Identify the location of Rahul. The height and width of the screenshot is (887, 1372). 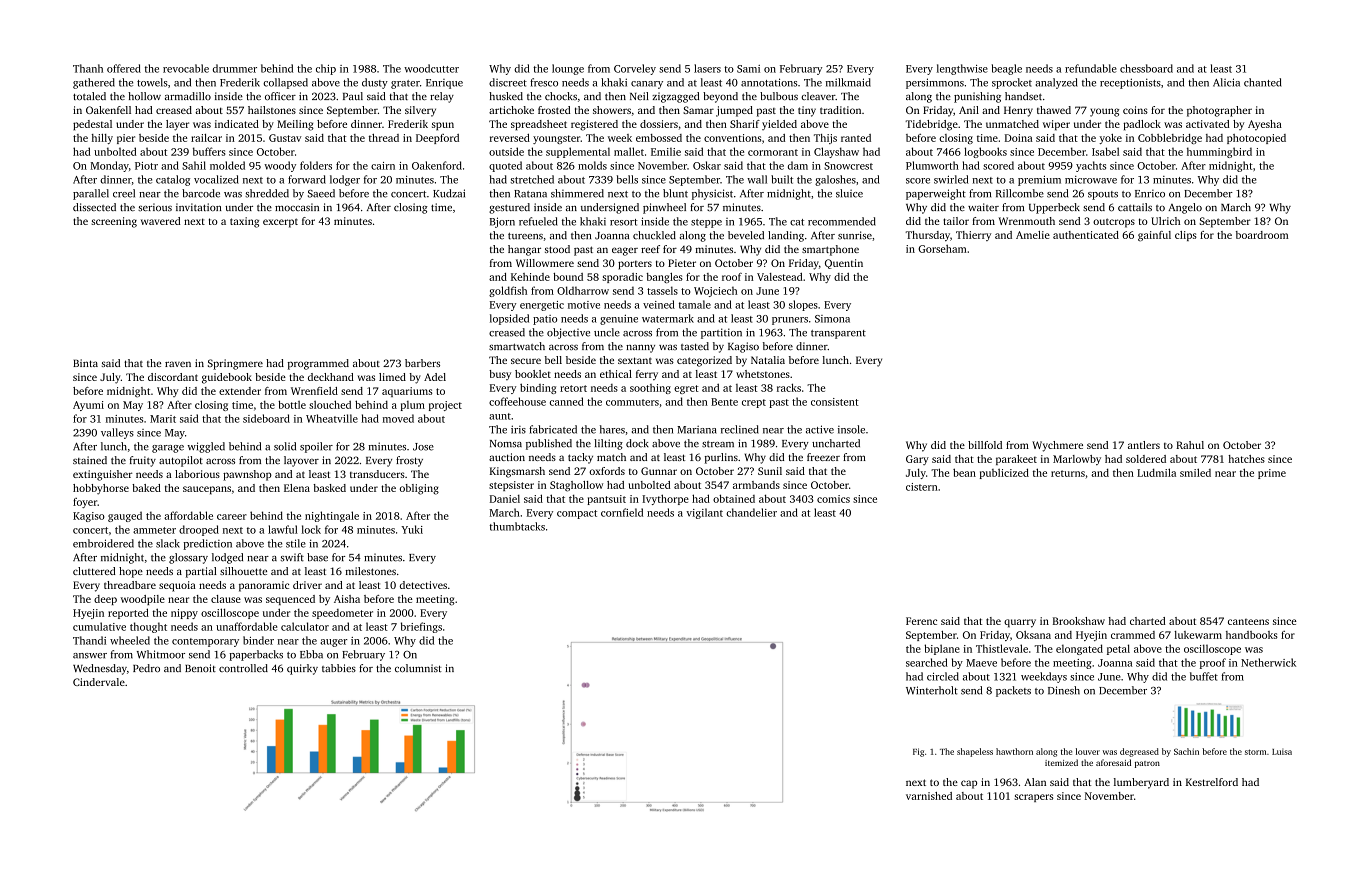
(1190, 445).
